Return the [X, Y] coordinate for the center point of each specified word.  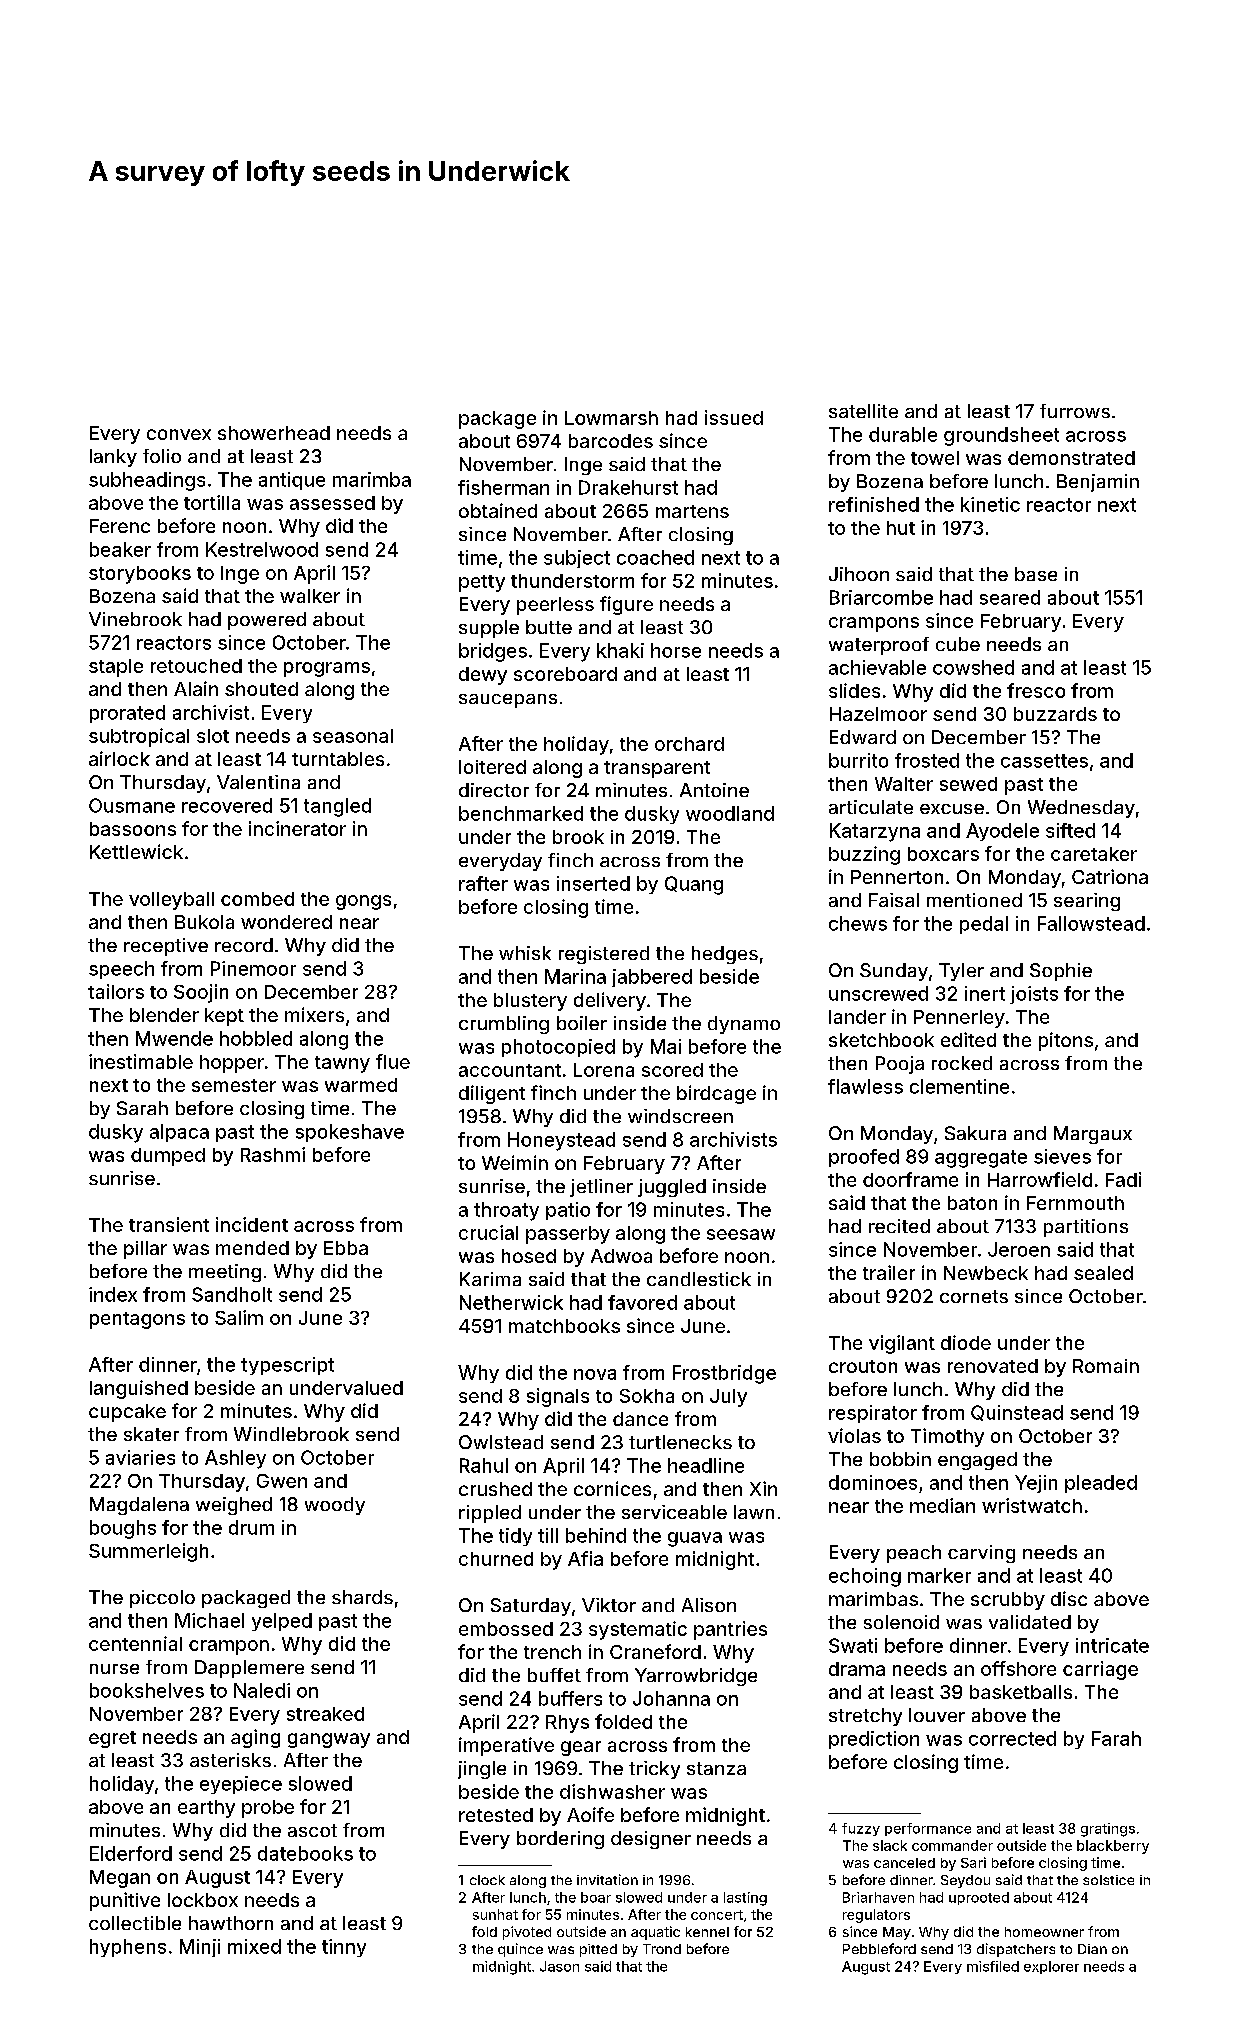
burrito [858, 760]
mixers [314, 1014]
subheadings [147, 481]
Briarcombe [881, 597]
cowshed [973, 667]
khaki [620, 650]
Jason [559, 1966]
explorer [1051, 1967]
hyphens [128, 1948]
